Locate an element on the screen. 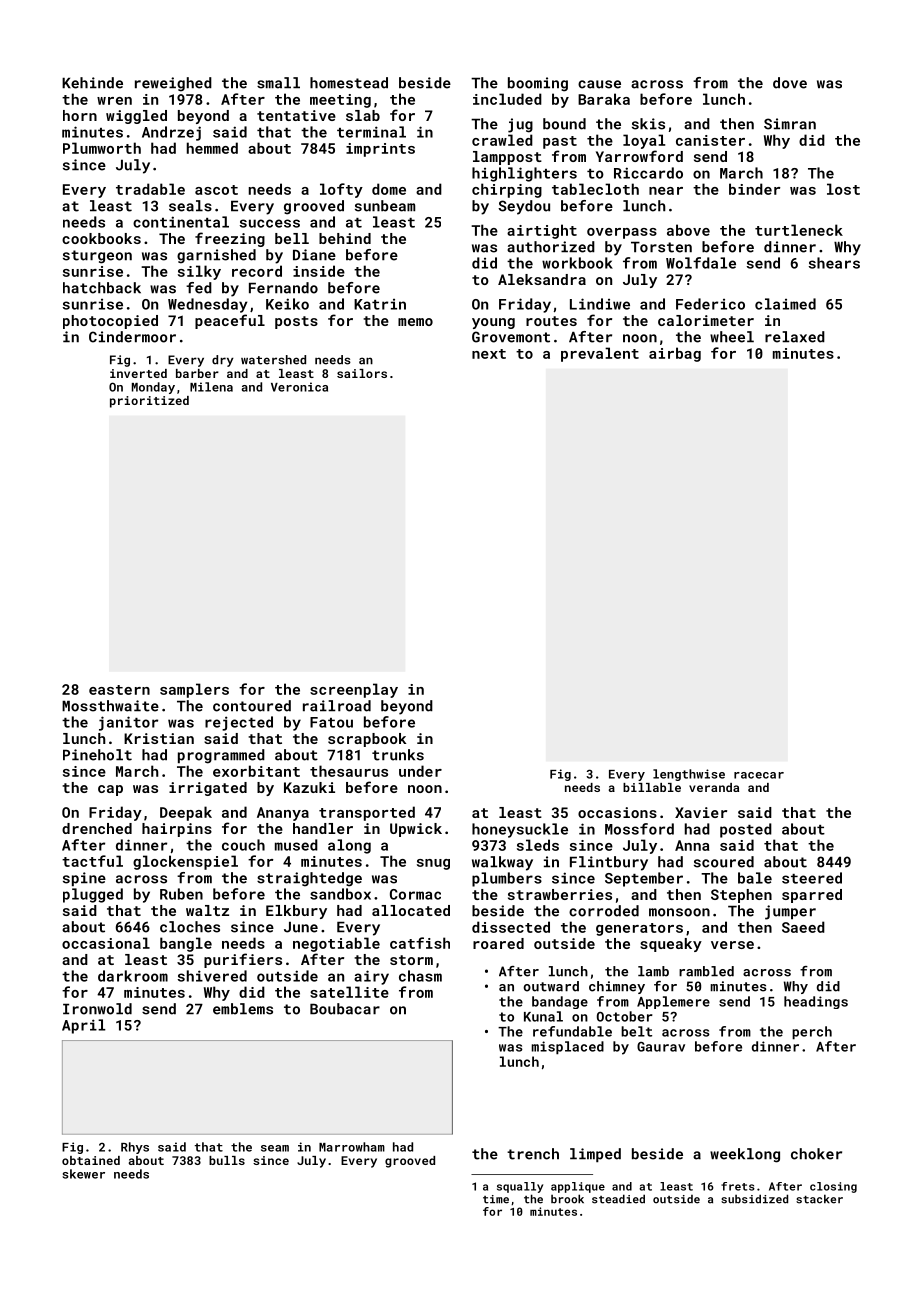  roared is located at coordinates (498, 943).
